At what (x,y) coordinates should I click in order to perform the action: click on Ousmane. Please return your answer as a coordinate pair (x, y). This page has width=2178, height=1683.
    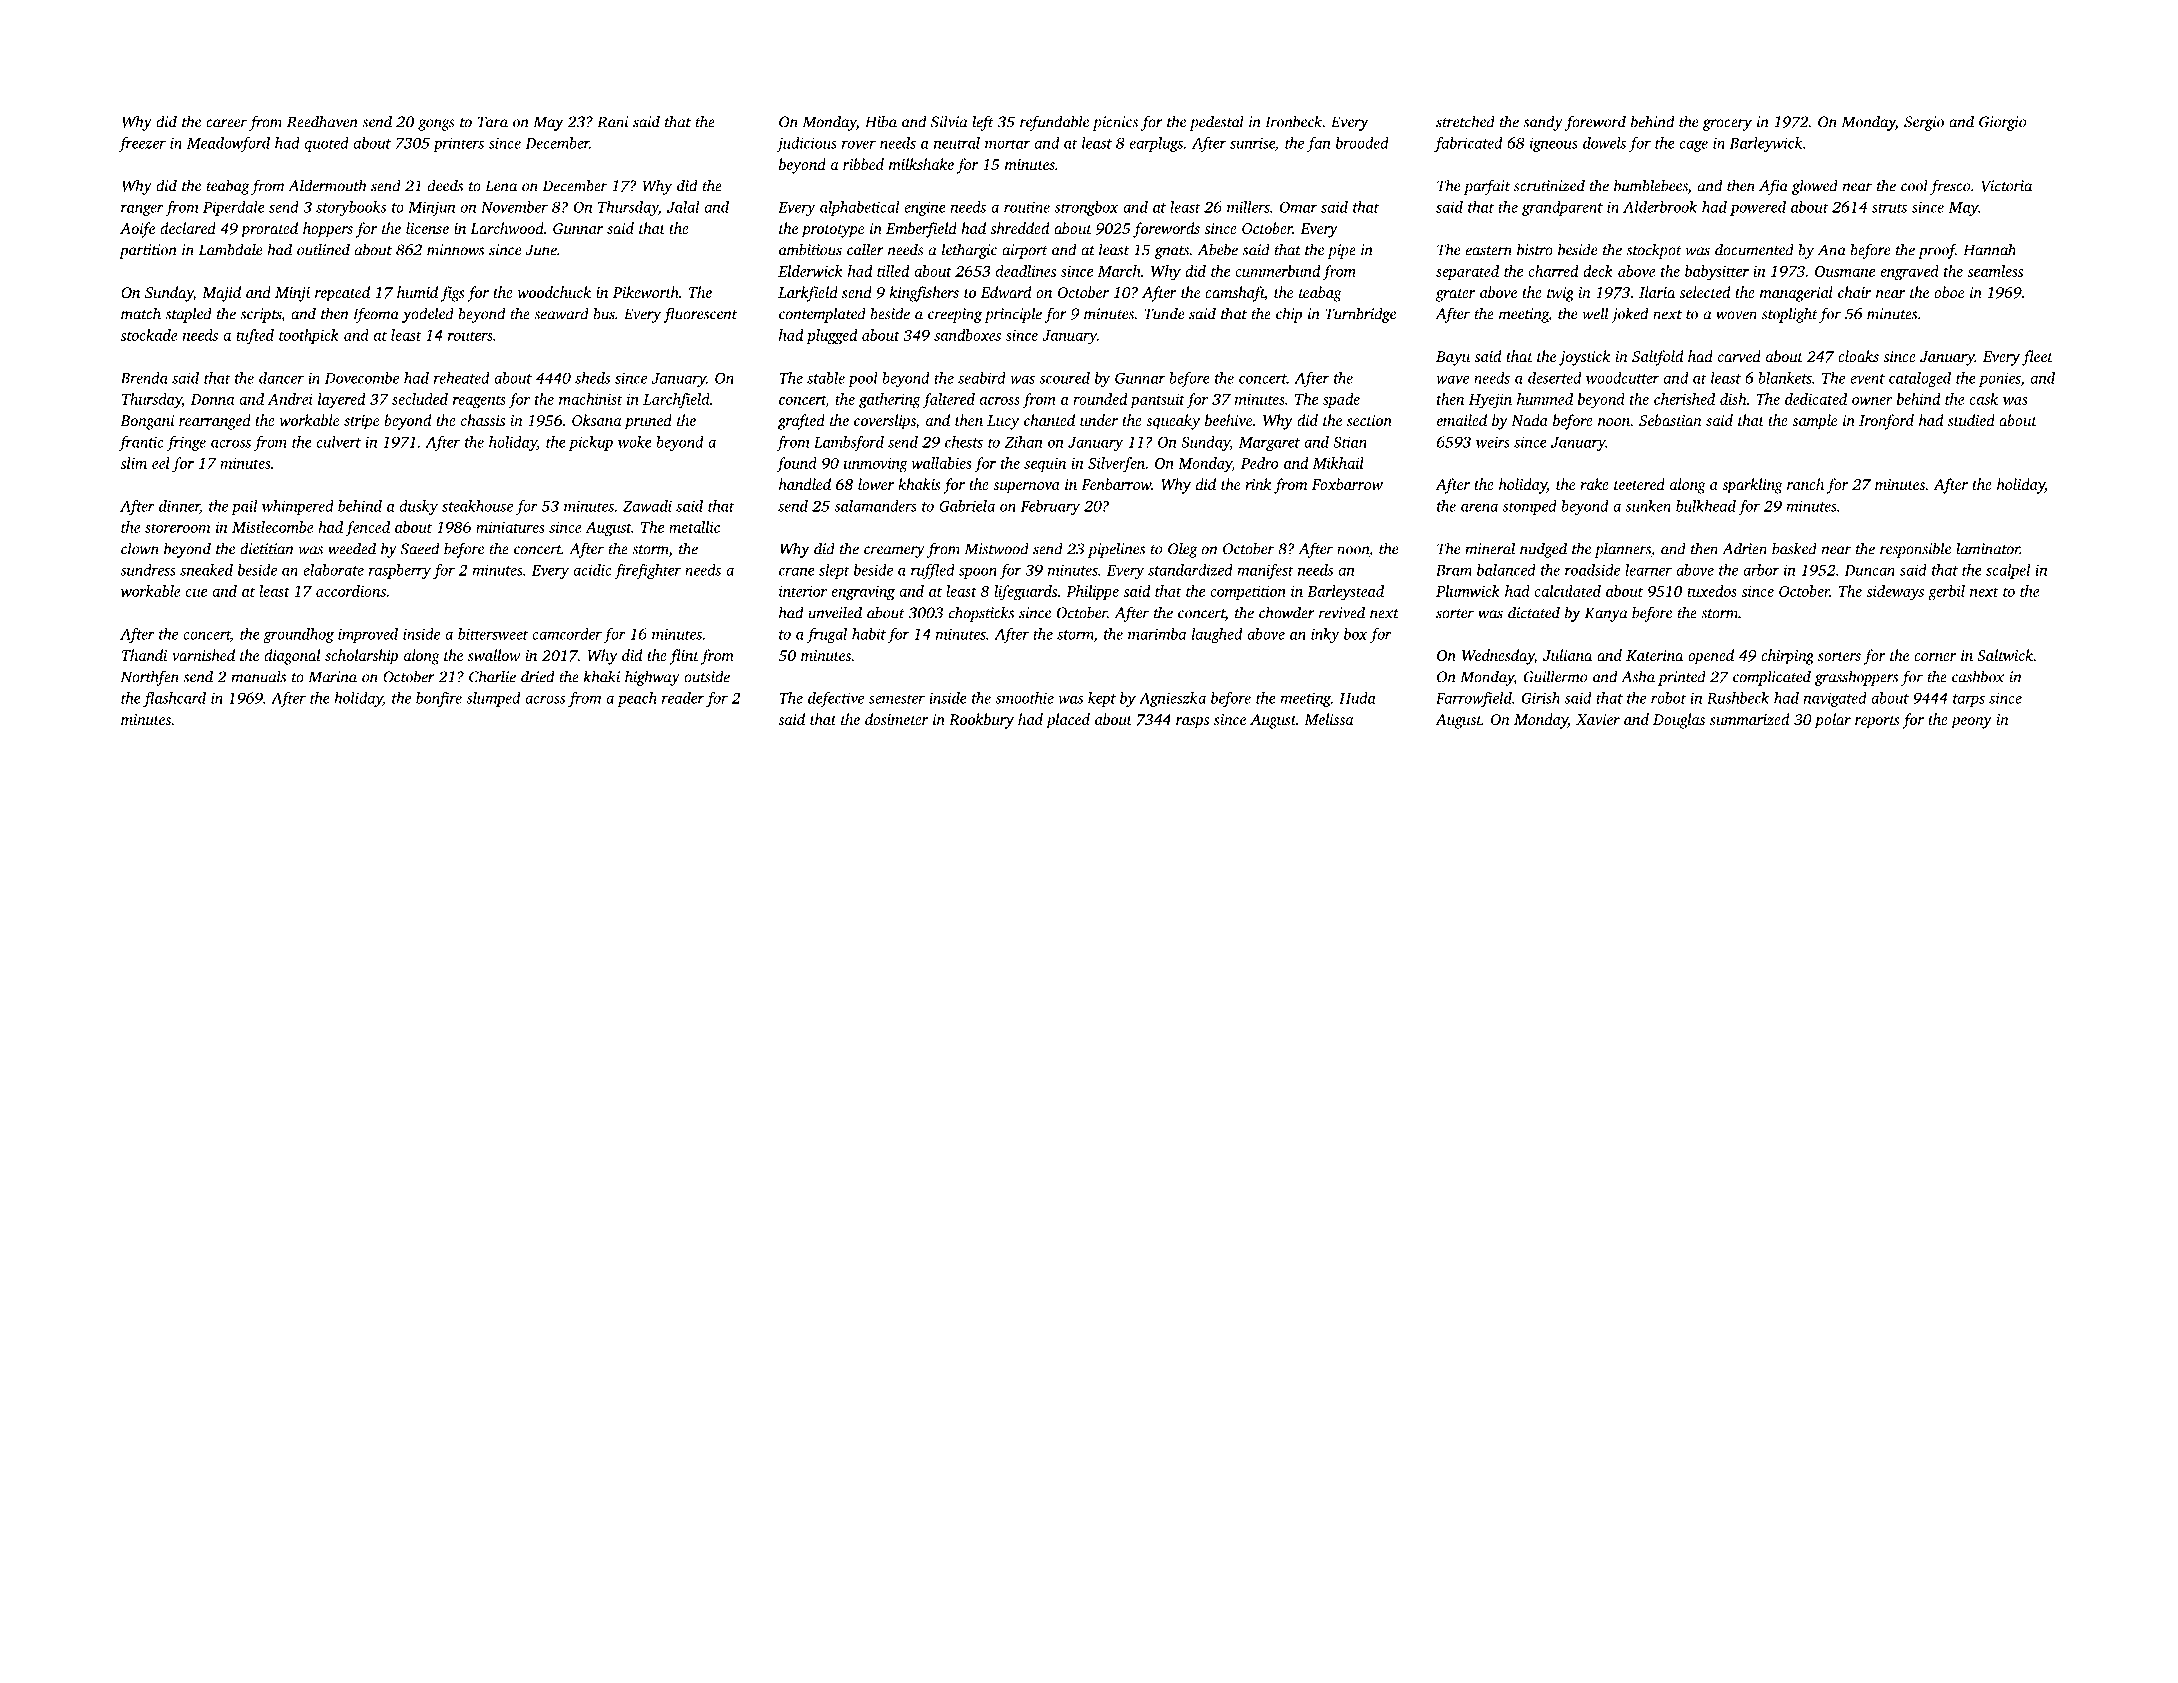
    Looking at the image, I should click on (1845, 271).
